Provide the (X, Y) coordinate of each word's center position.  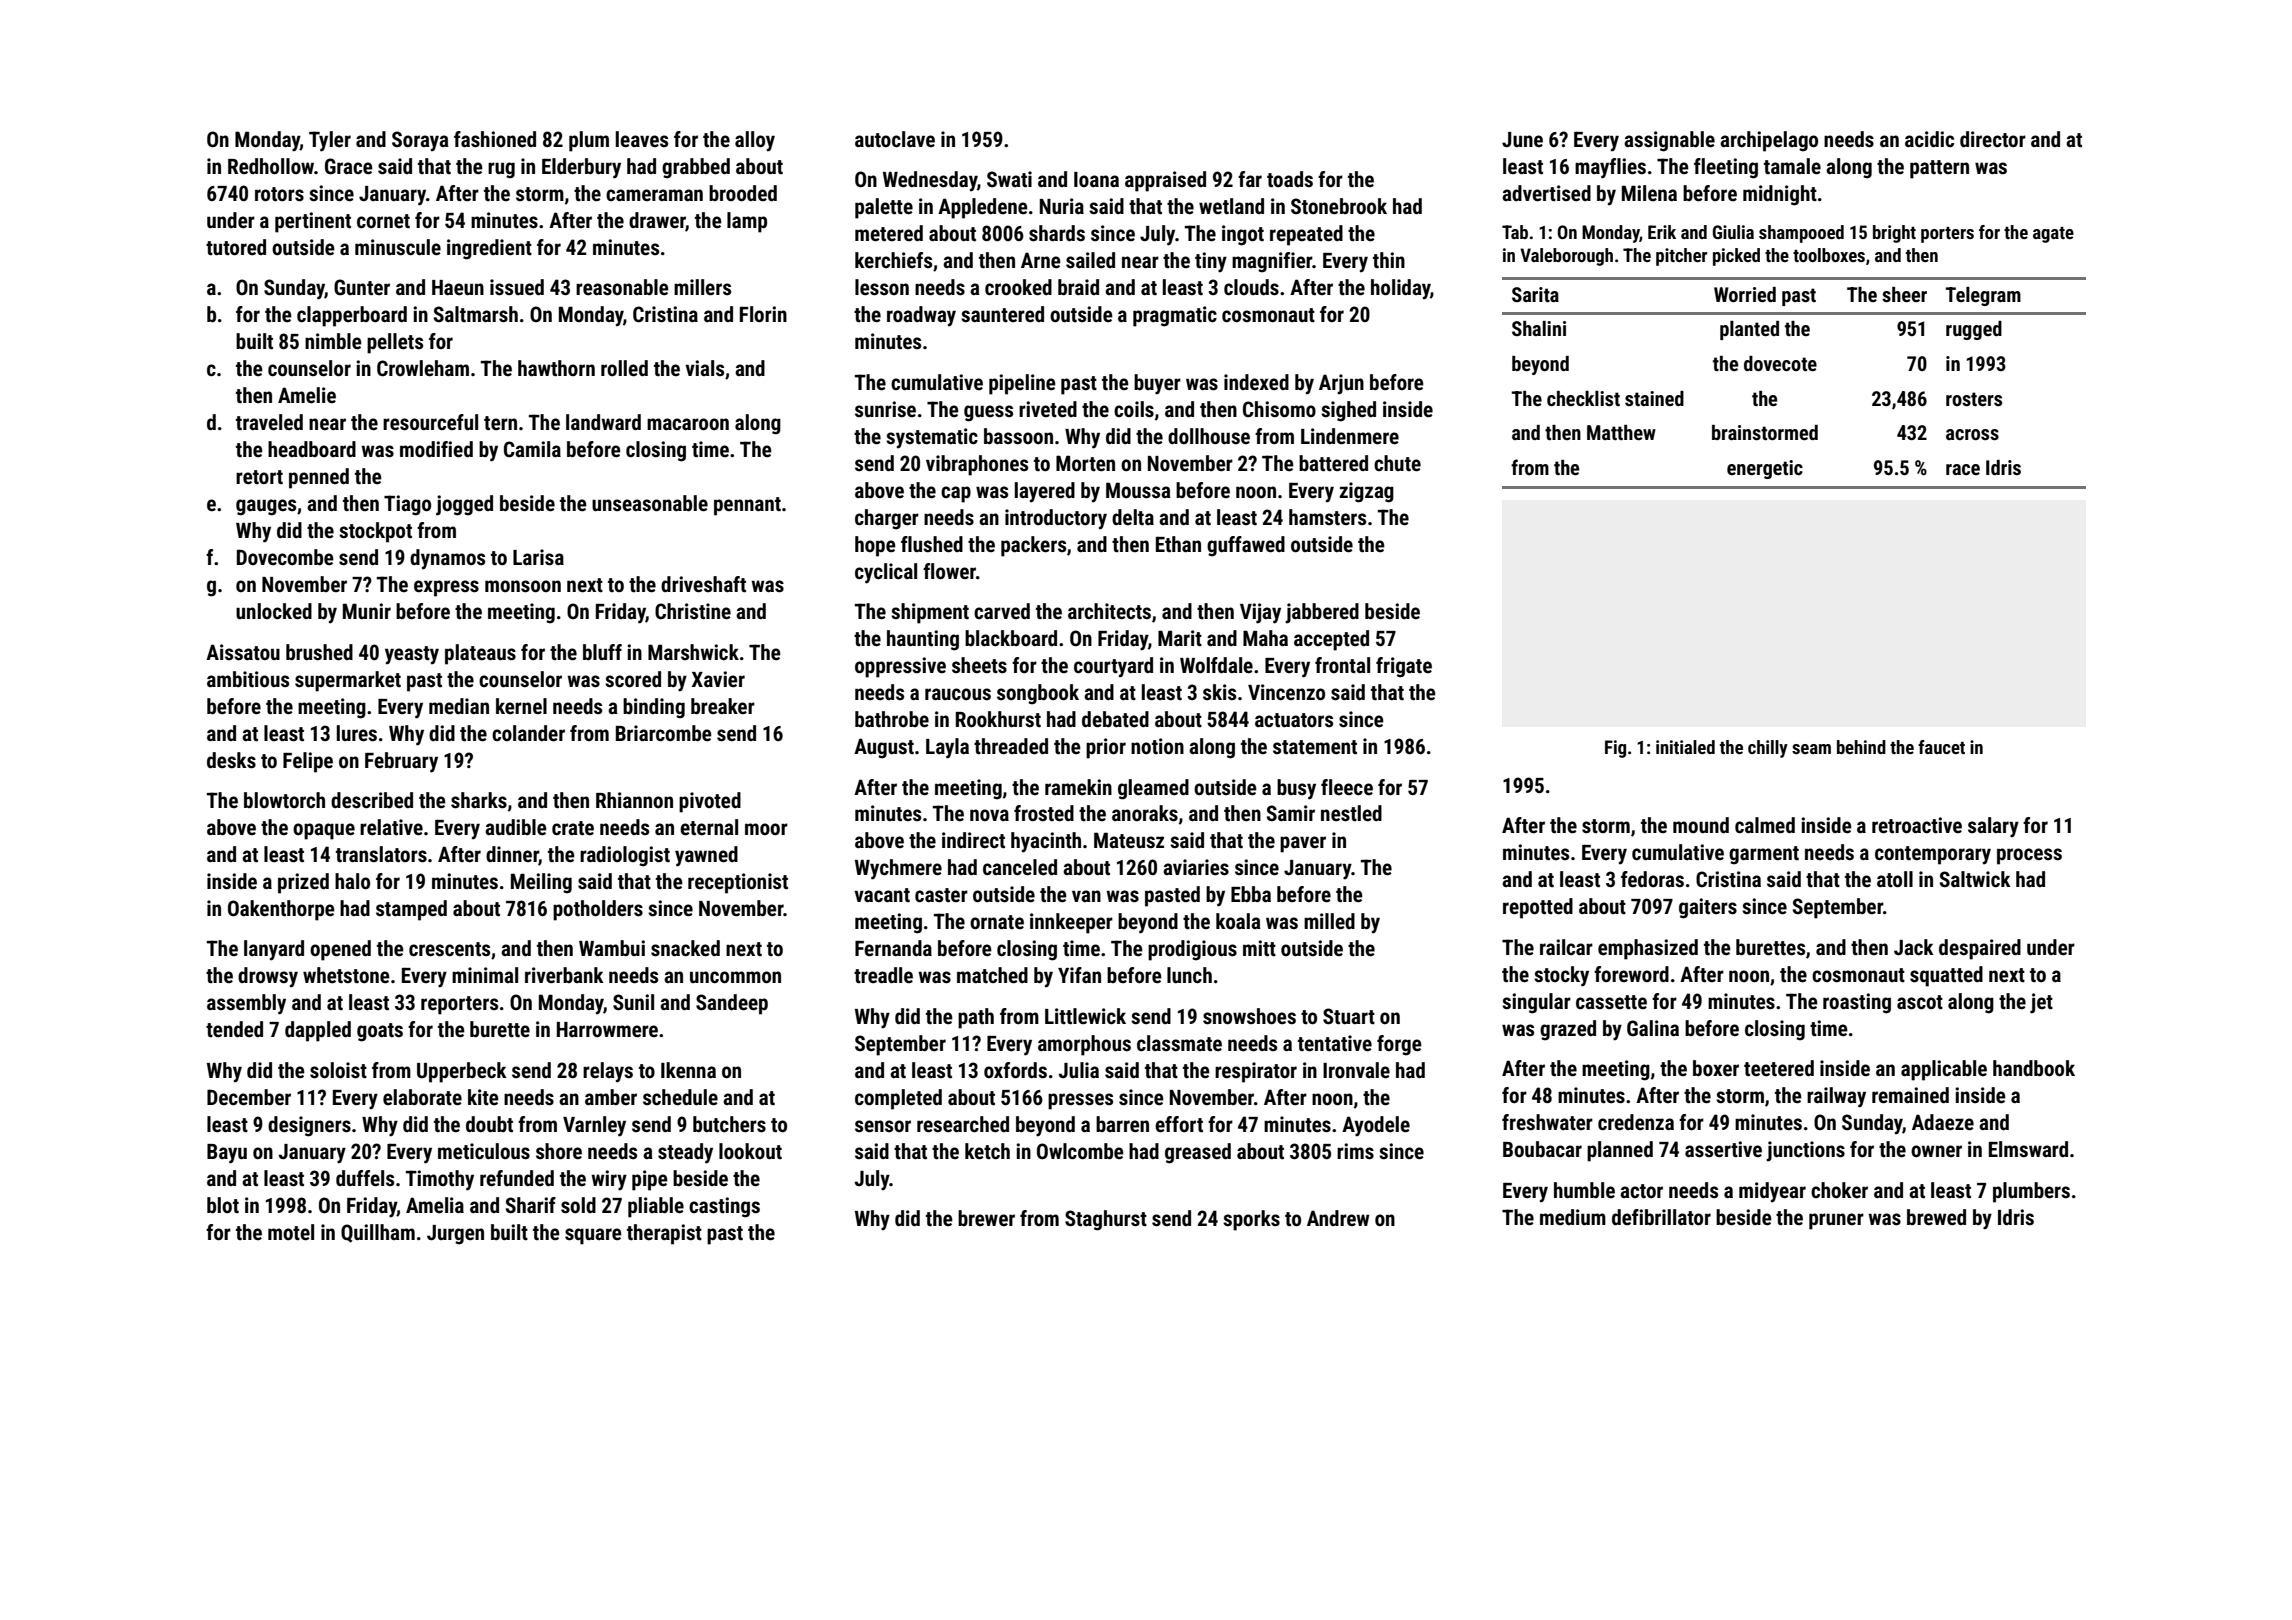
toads (1290, 179)
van (1086, 896)
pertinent (313, 222)
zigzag (1366, 492)
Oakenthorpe (281, 910)
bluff (602, 652)
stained (1654, 398)
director (1993, 139)
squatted (1946, 976)
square (593, 1236)
